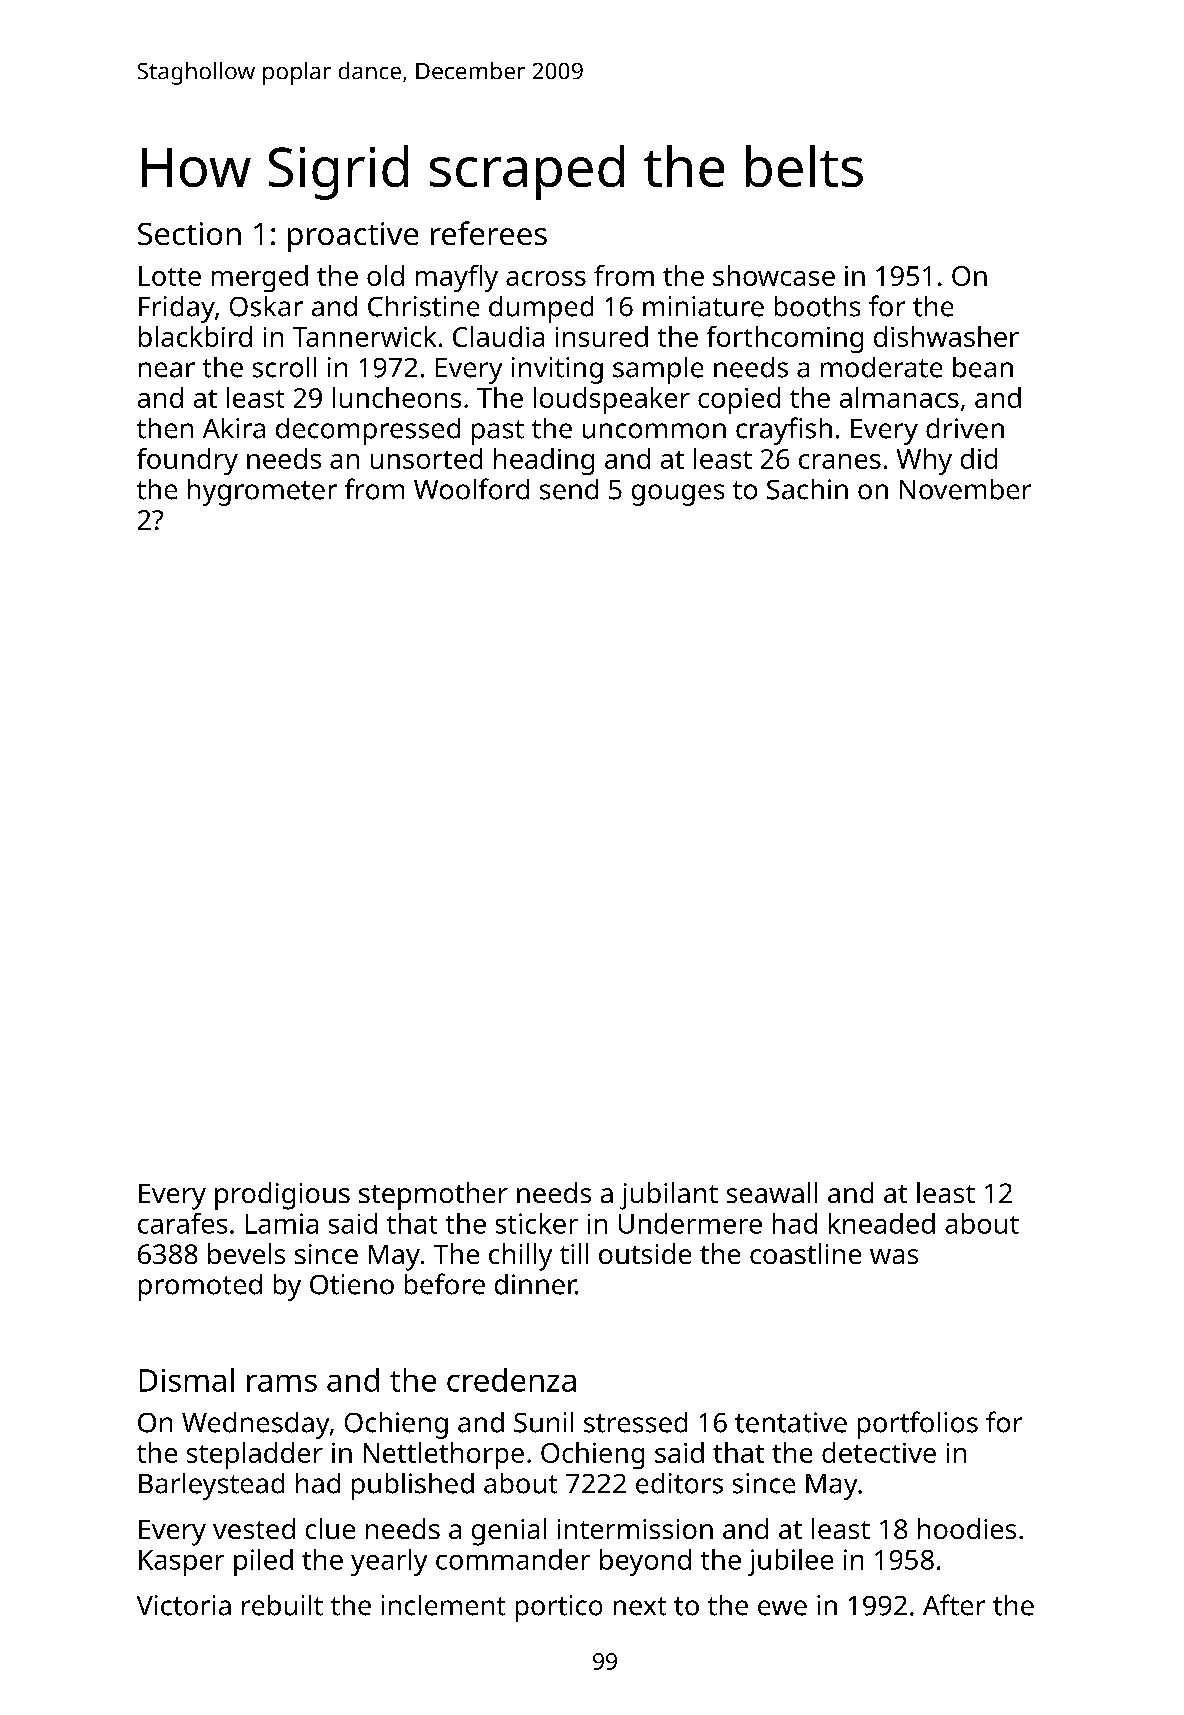 The width and height of the document is (1184, 1715). I want to click on jubilant, so click(669, 1196).
